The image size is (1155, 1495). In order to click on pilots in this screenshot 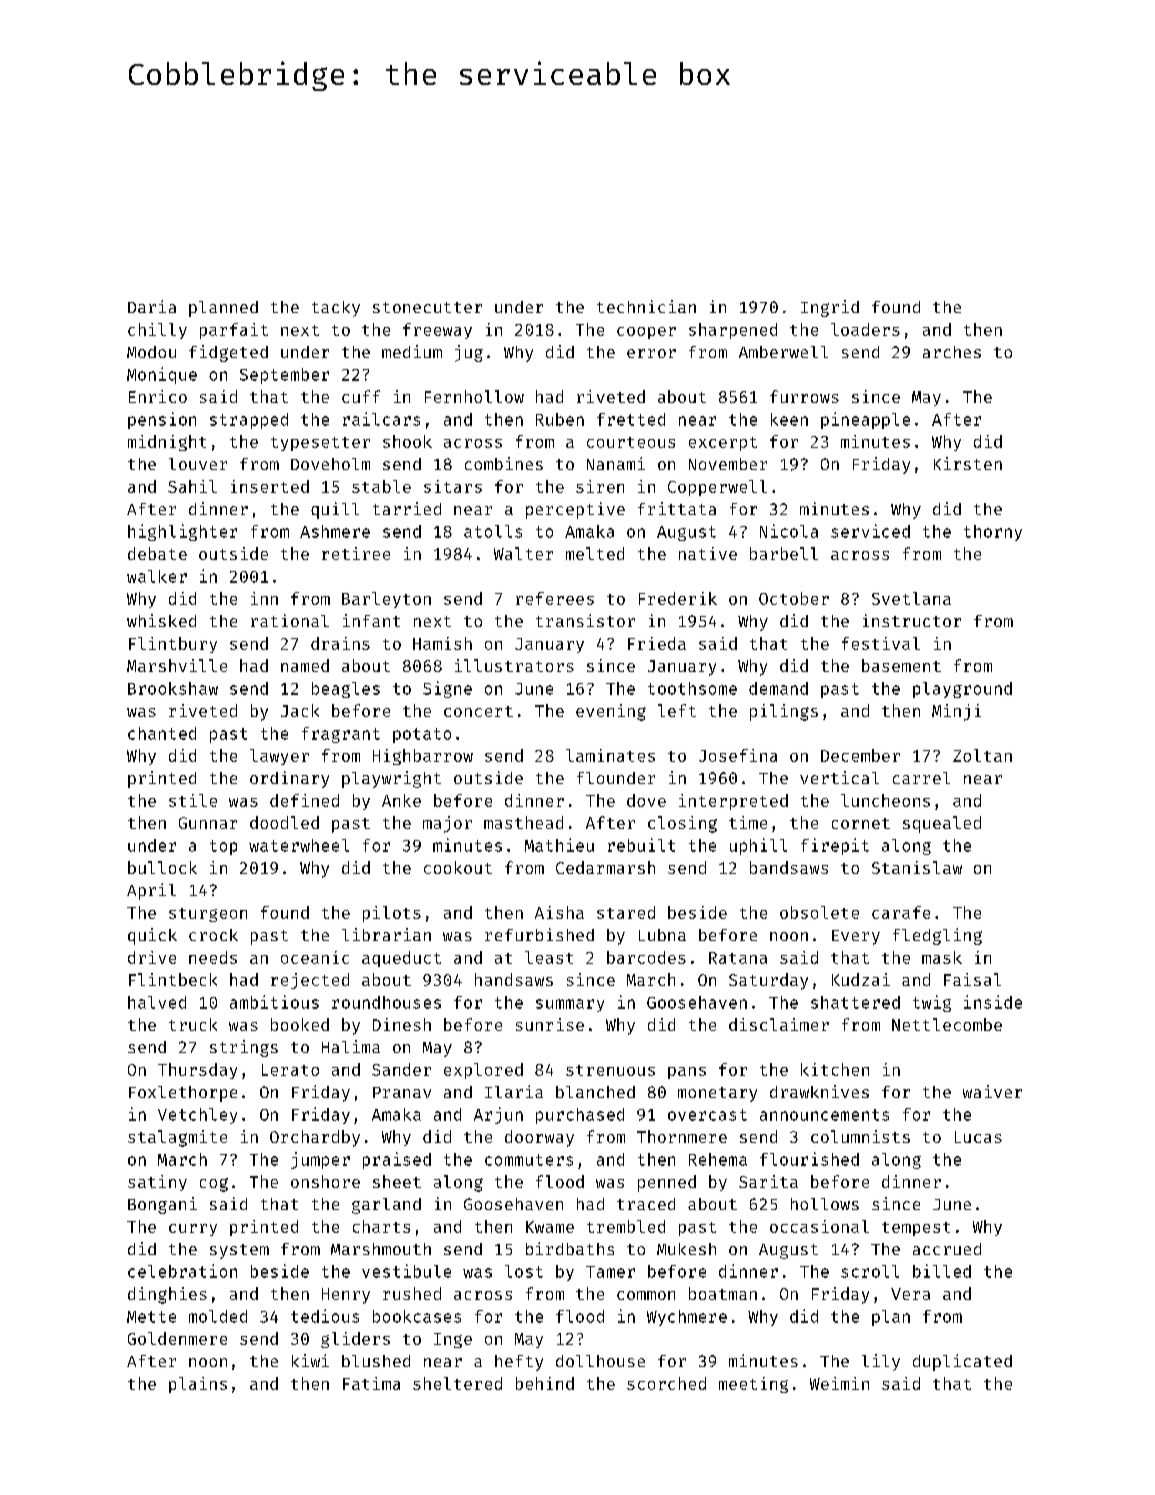, I will do `click(392, 914)`.
